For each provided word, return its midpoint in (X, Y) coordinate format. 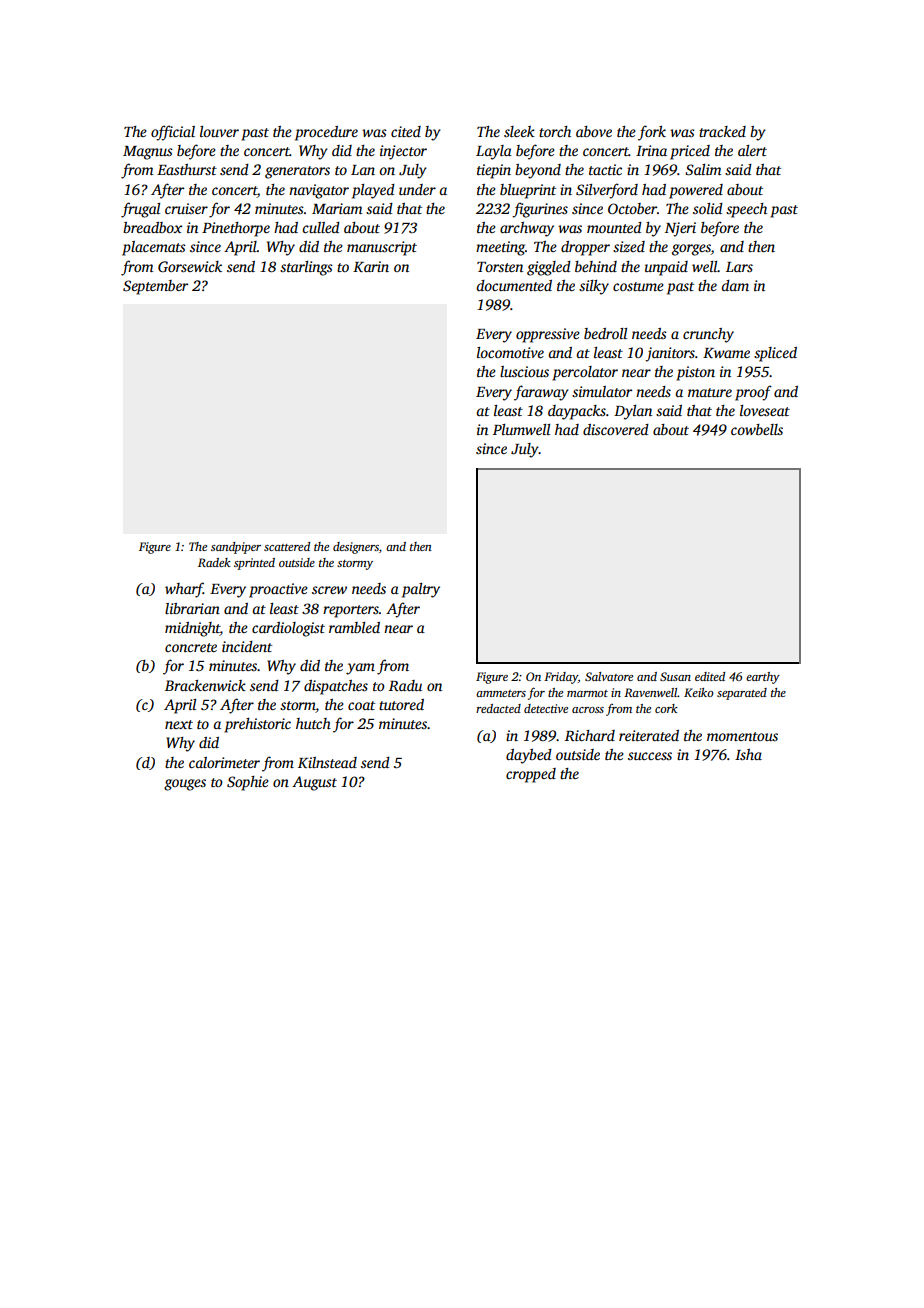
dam (735, 285)
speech (746, 210)
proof (753, 393)
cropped (531, 775)
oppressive (548, 335)
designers (356, 548)
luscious (524, 371)
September (155, 287)
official (173, 133)
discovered (616, 429)
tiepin (494, 171)
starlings (306, 268)
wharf (184, 590)
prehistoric (257, 725)
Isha (748, 754)
